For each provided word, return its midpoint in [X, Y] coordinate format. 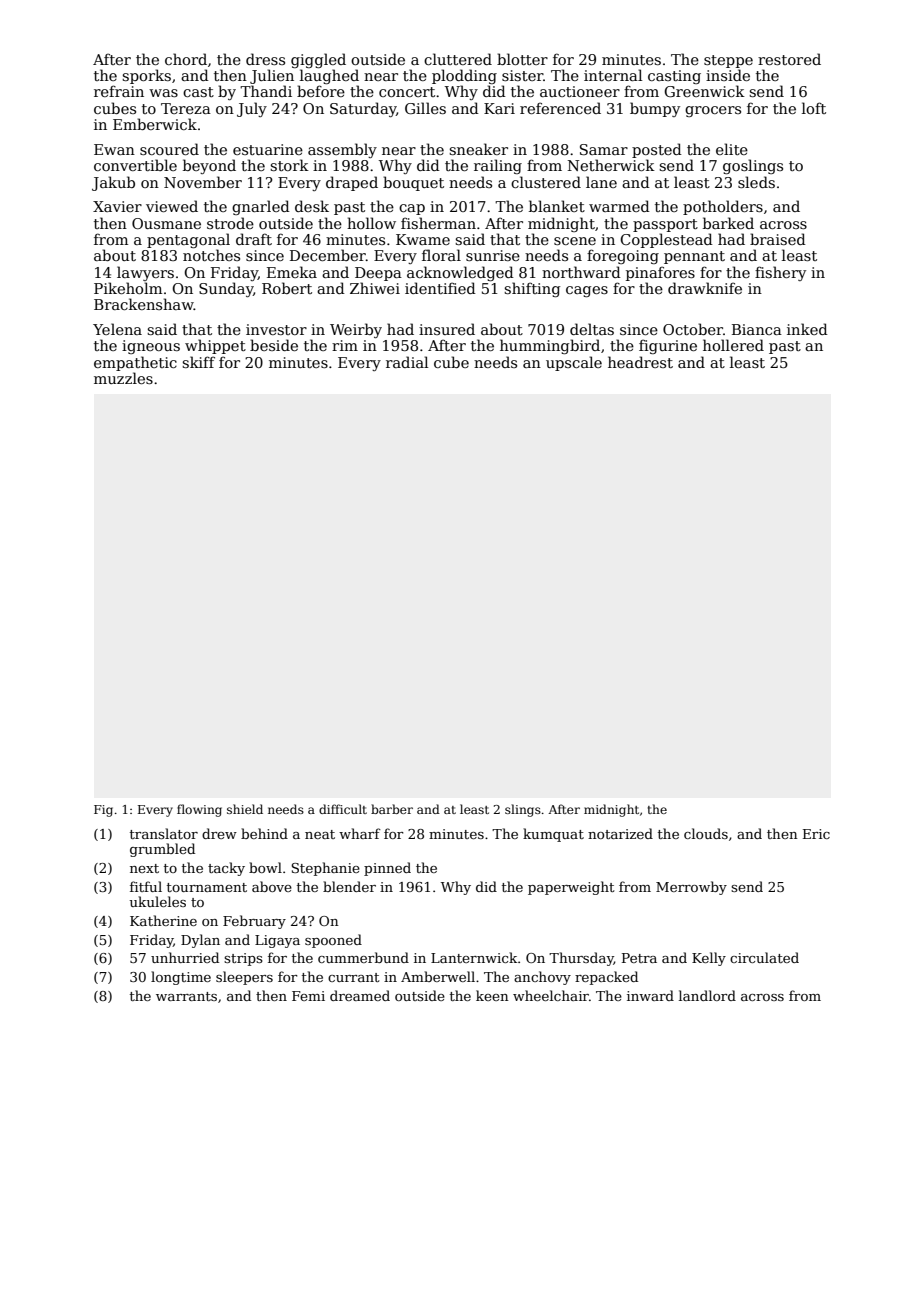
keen [492, 995]
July [252, 109]
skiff [198, 362]
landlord [707, 995]
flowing [199, 810]
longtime [181, 978]
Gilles [425, 108]
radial [407, 362]
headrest [640, 362]
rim [345, 345]
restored [789, 59]
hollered [733, 345]
